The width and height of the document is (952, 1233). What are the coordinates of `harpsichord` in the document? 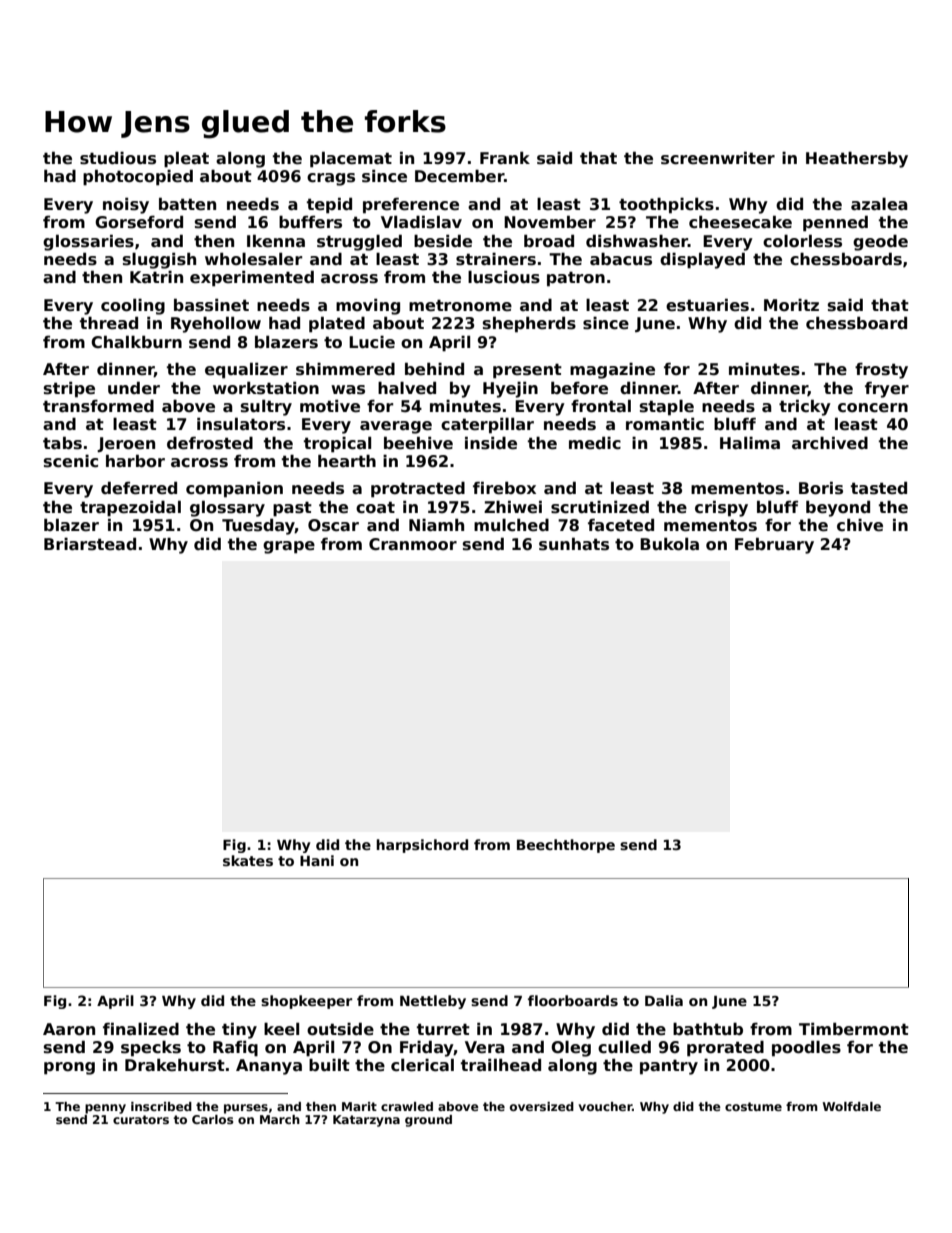 It's located at (422, 846).
